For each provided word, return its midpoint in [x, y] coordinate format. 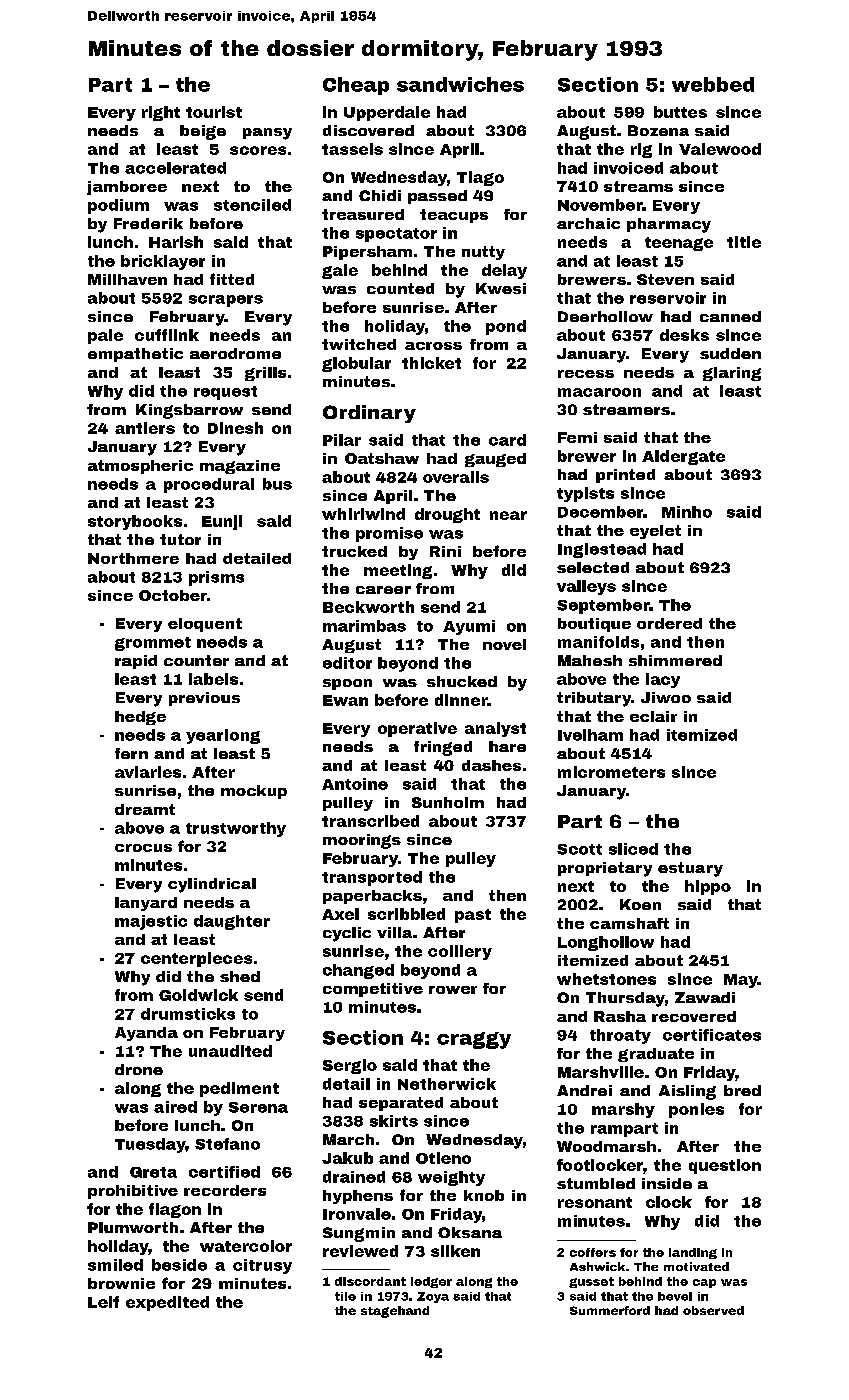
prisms [216, 578]
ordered [669, 623]
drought [447, 515]
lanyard [146, 904]
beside [179, 1265]
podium [118, 206]
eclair [653, 716]
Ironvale [357, 1214]
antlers [145, 428]
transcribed [370, 821]
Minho [687, 512]
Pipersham [367, 253]
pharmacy [669, 225]
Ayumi [469, 627]
